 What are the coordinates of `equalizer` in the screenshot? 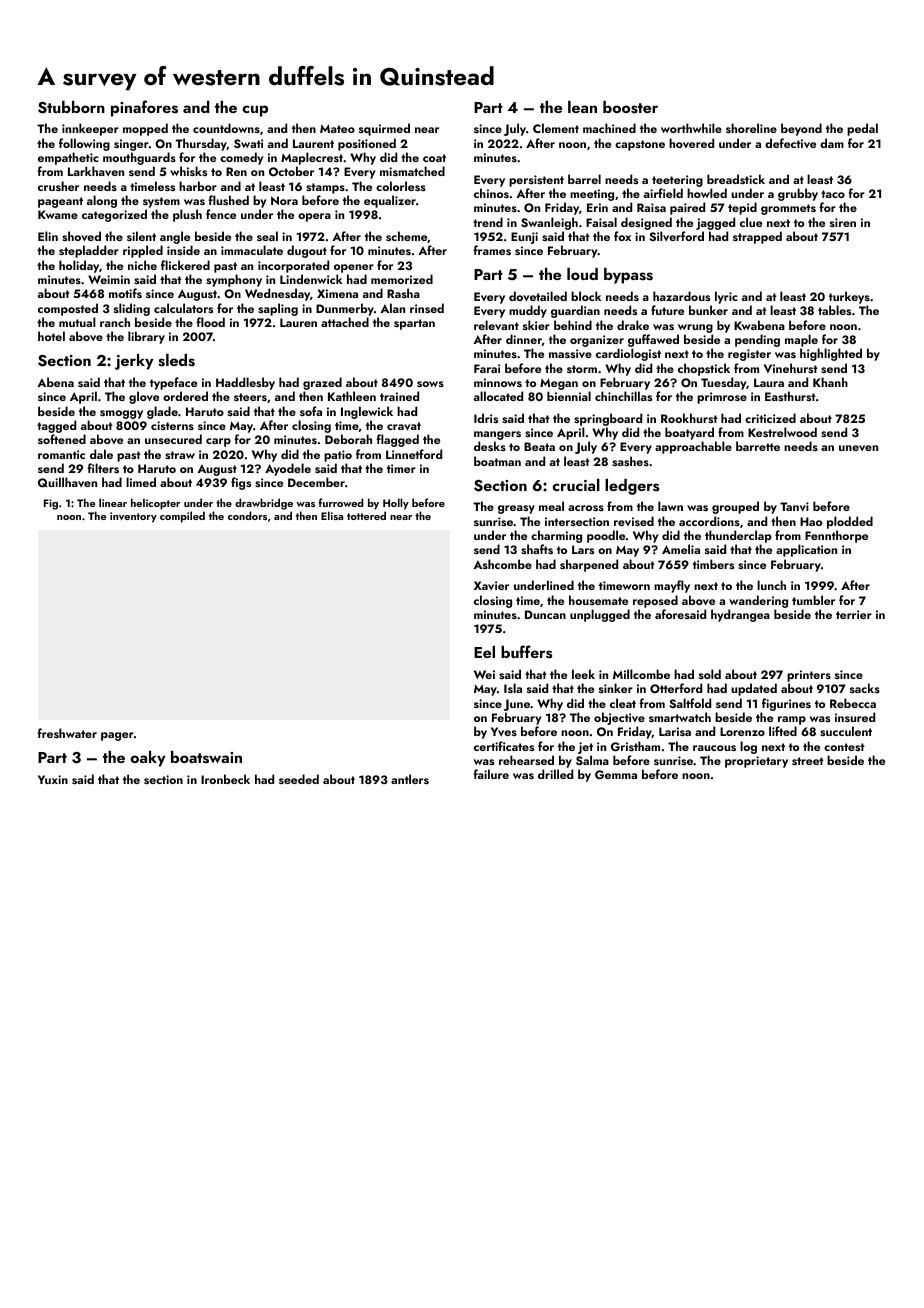 It's located at (390, 201).
